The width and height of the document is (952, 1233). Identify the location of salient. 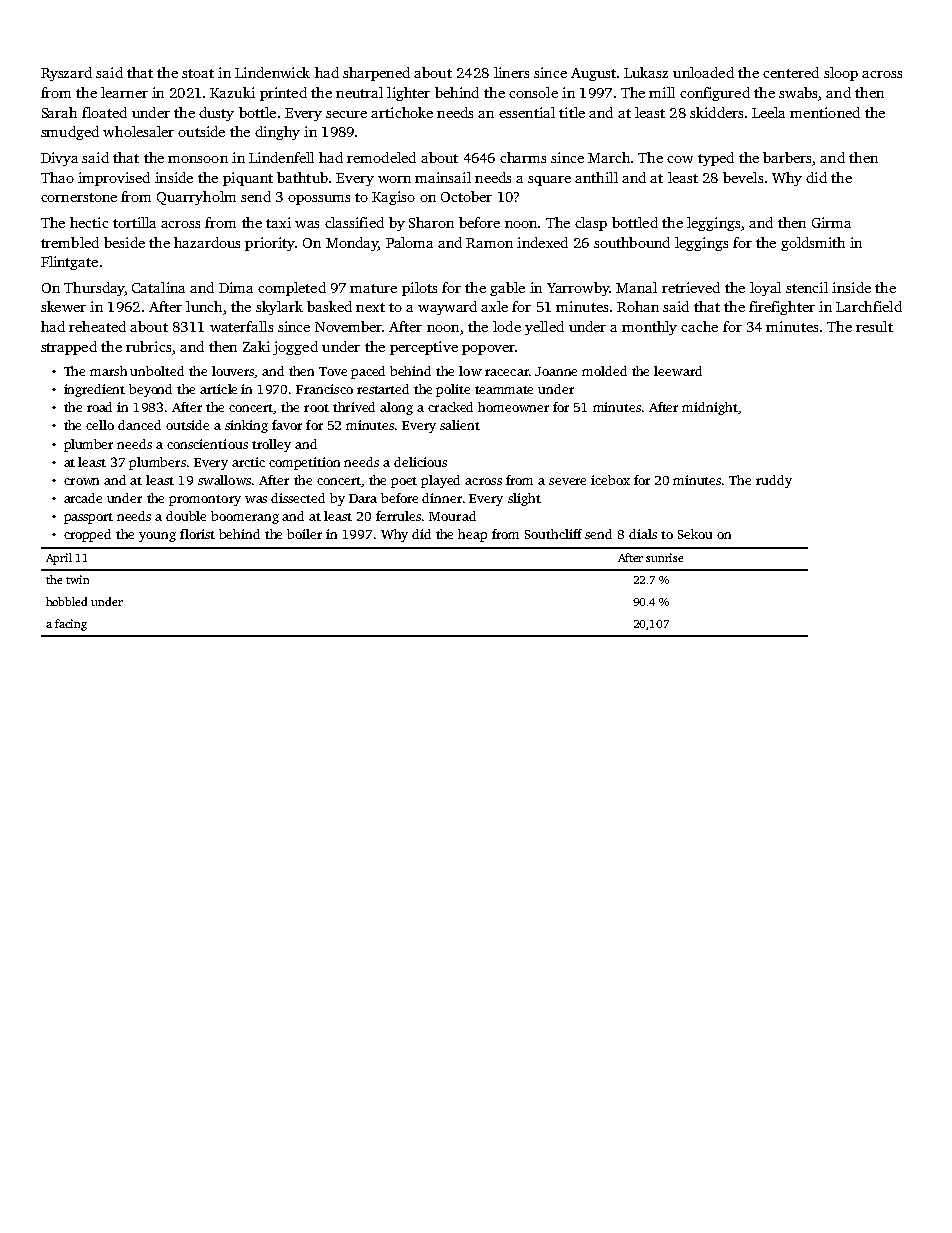
(460, 425).
